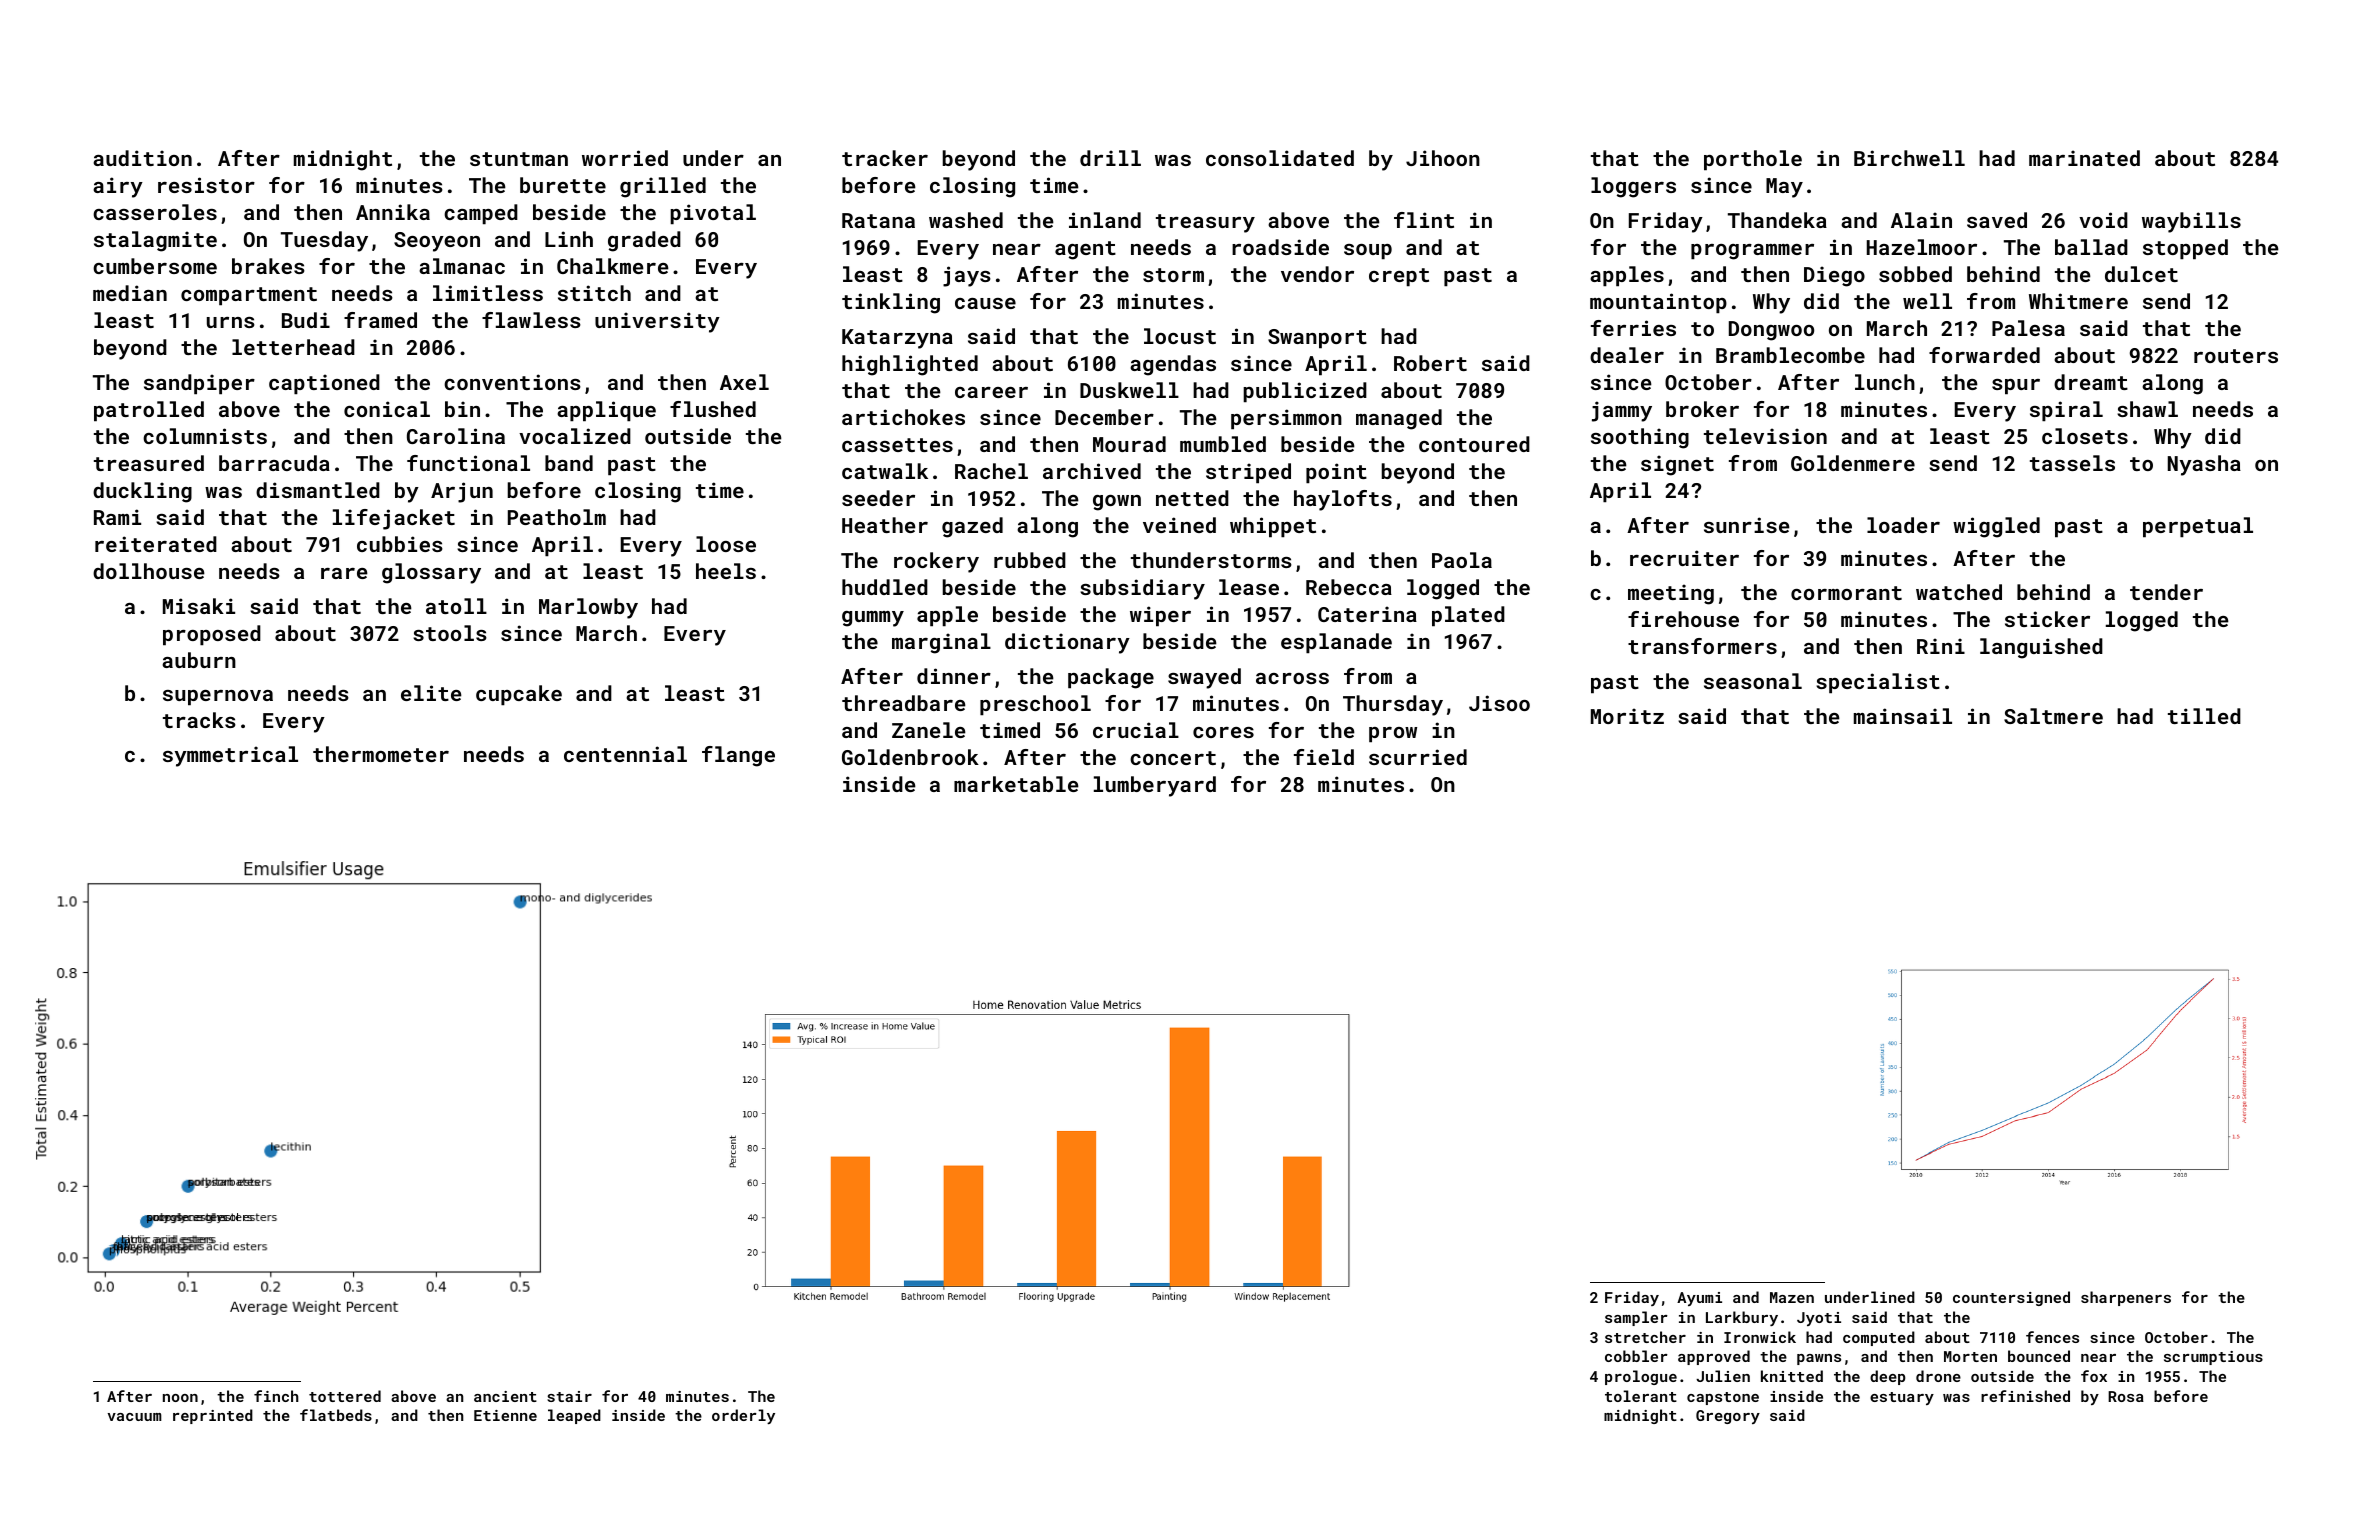 The image size is (2380, 1540). I want to click on Jisoo, so click(1499, 703).
